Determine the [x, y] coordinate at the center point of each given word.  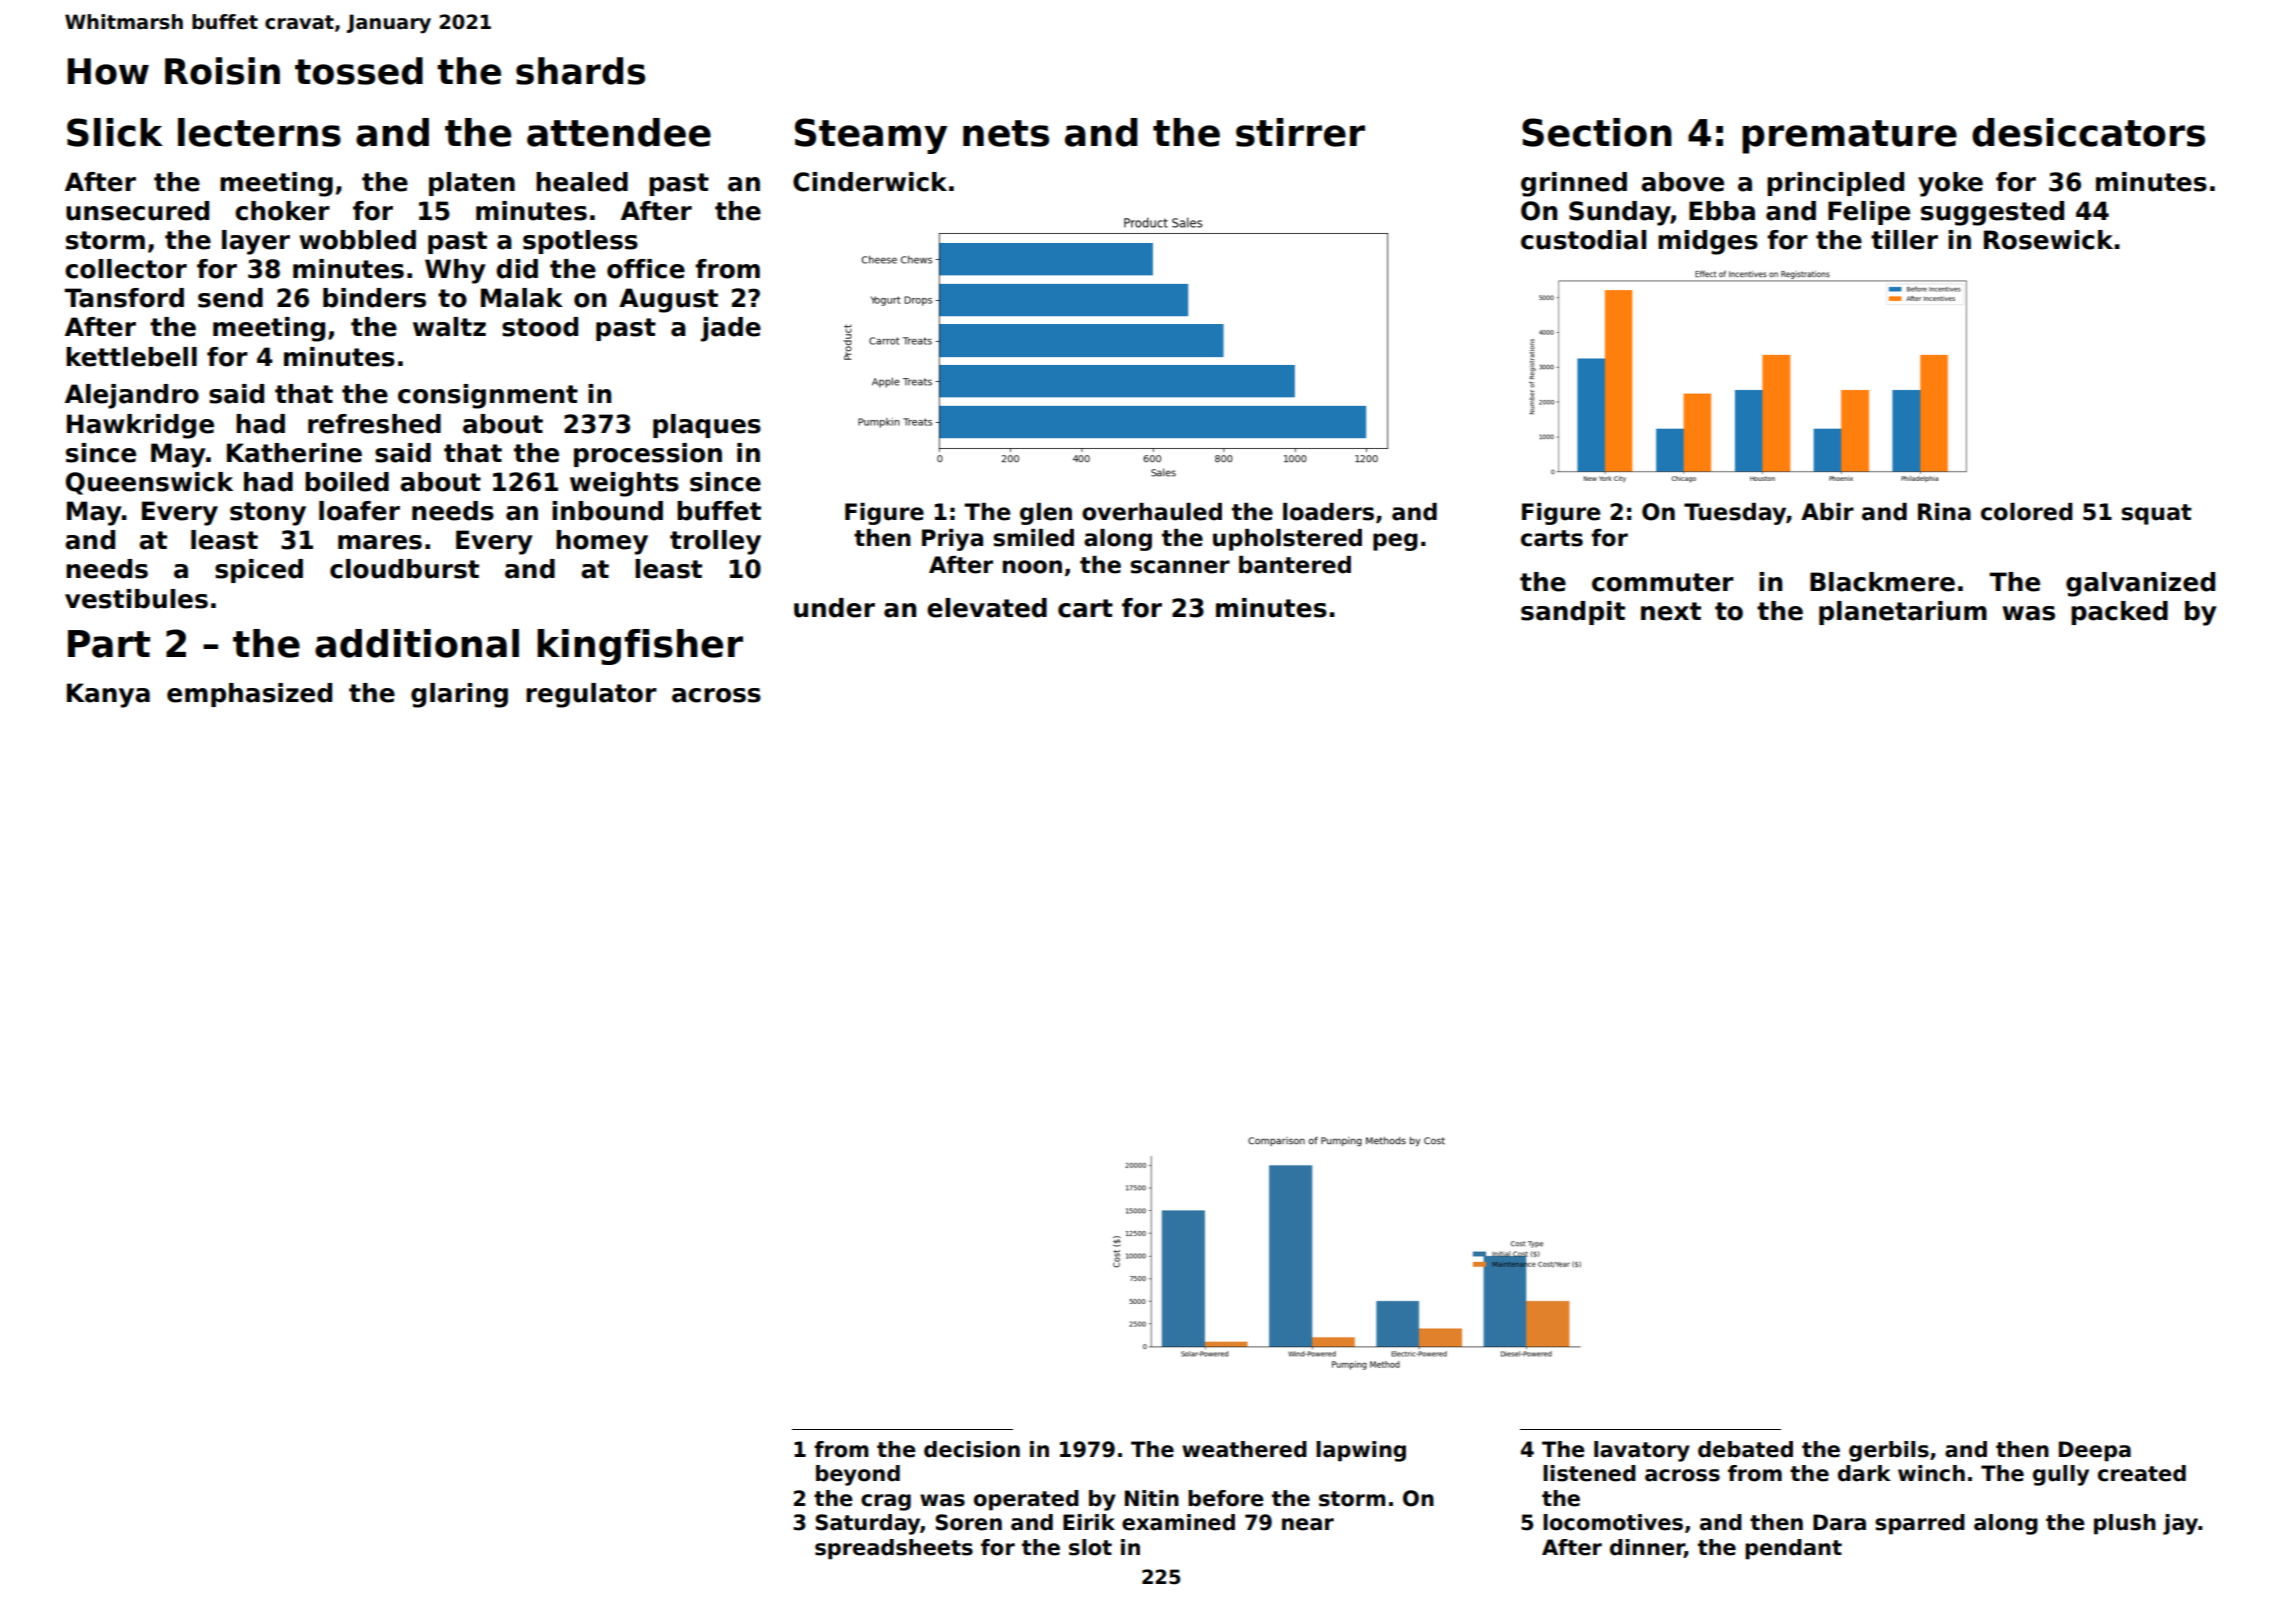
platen [472, 184]
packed [2119, 613]
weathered [1244, 1449]
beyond [858, 1475]
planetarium [1903, 613]
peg [1395, 542]
